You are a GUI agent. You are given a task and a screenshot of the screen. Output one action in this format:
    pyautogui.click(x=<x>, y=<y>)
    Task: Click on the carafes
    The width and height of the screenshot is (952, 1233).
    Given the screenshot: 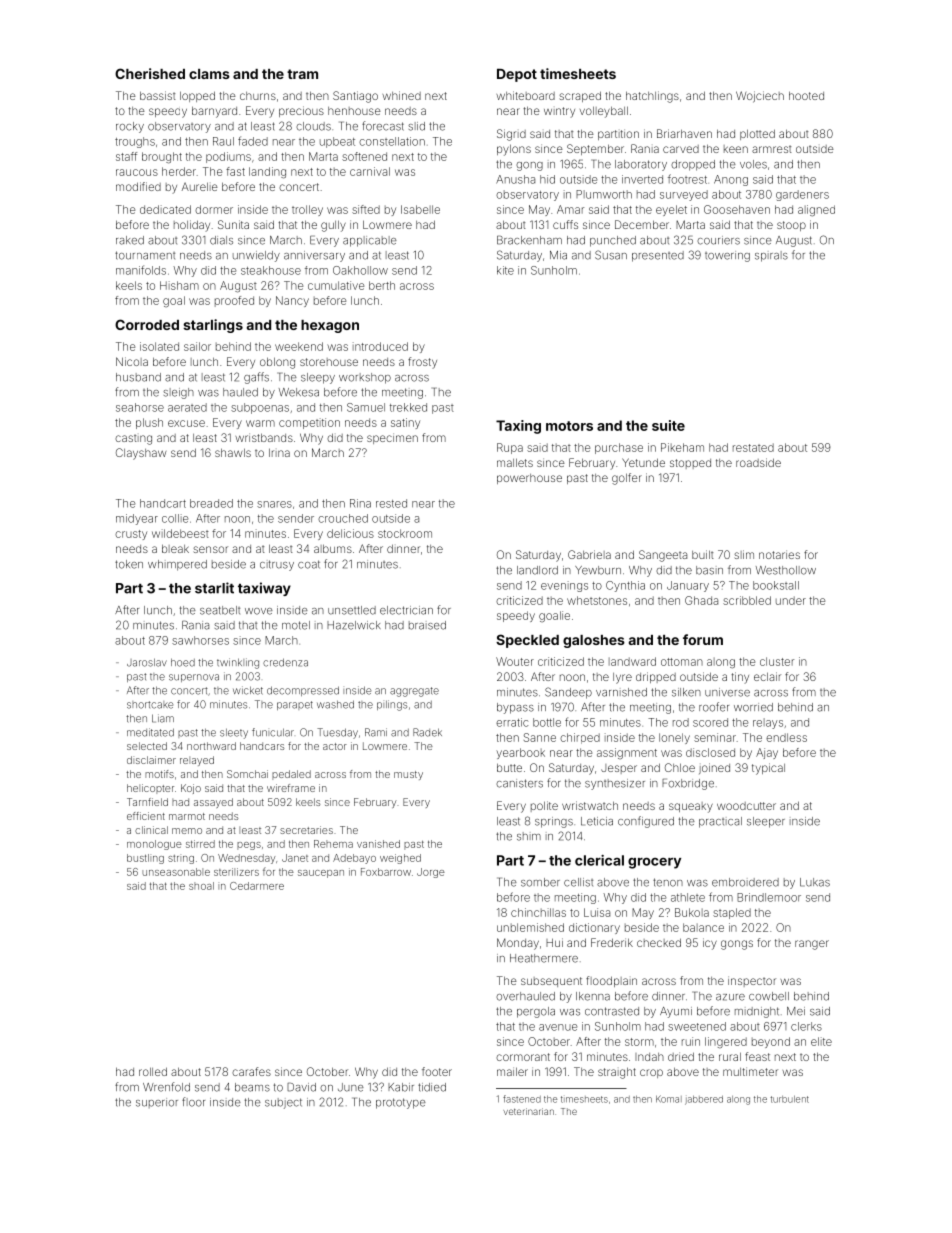 What is the action you would take?
    pyautogui.click(x=251, y=1071)
